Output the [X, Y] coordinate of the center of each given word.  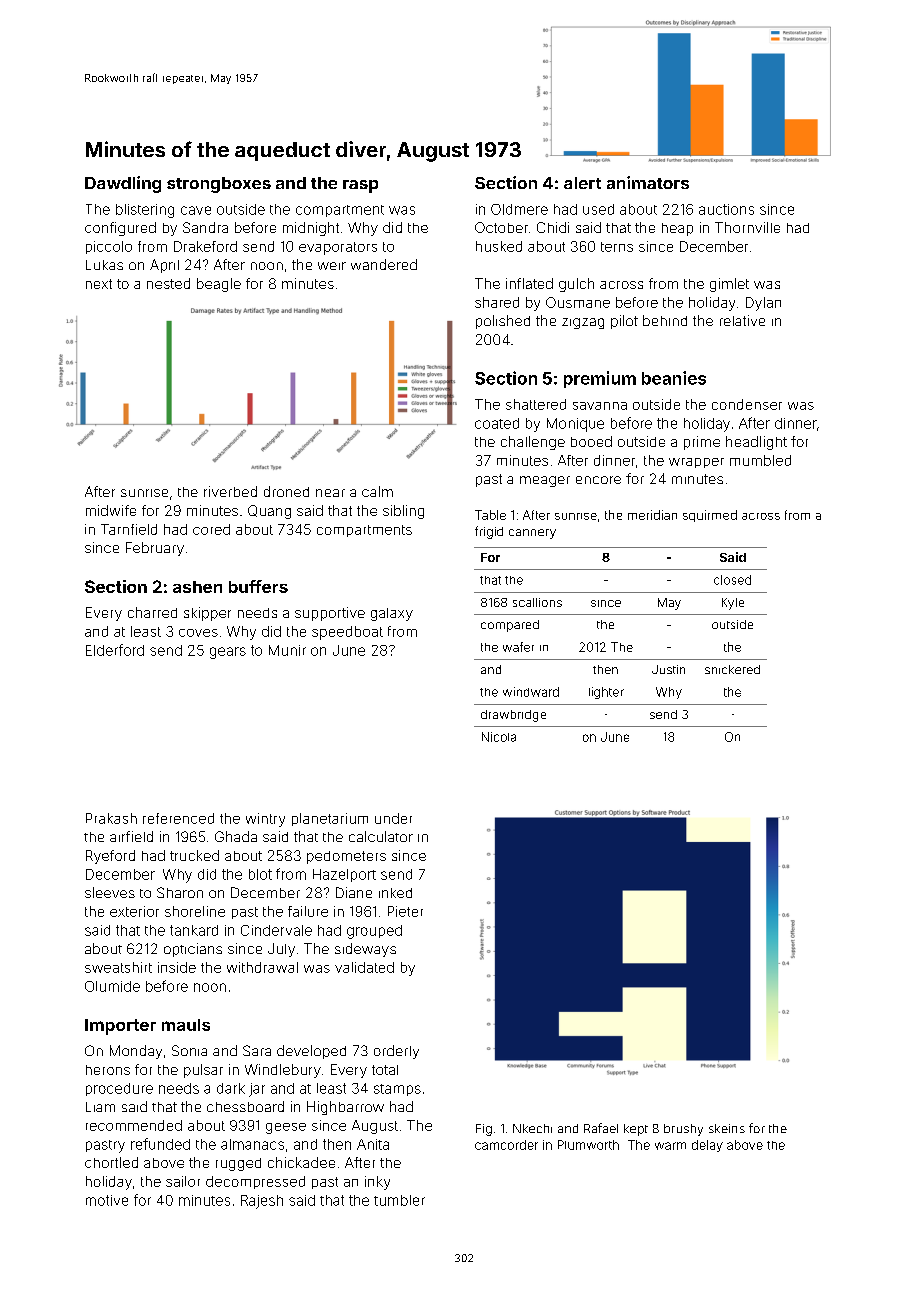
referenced [178, 818]
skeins [727, 1128]
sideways [365, 950]
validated [364, 967]
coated [497, 423]
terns [617, 247]
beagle [219, 285]
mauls [186, 1025]
